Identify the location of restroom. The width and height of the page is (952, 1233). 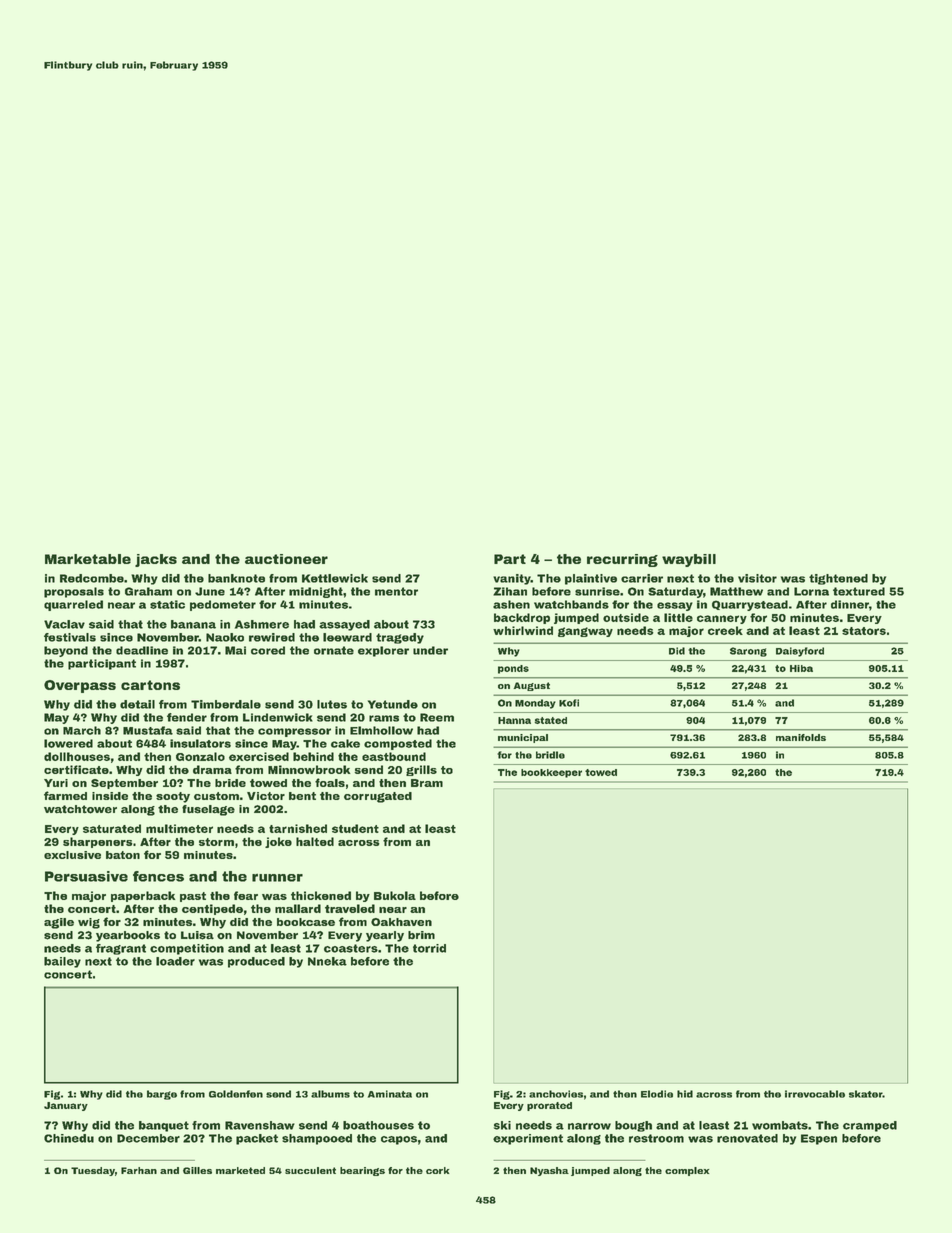
(656, 1138).
